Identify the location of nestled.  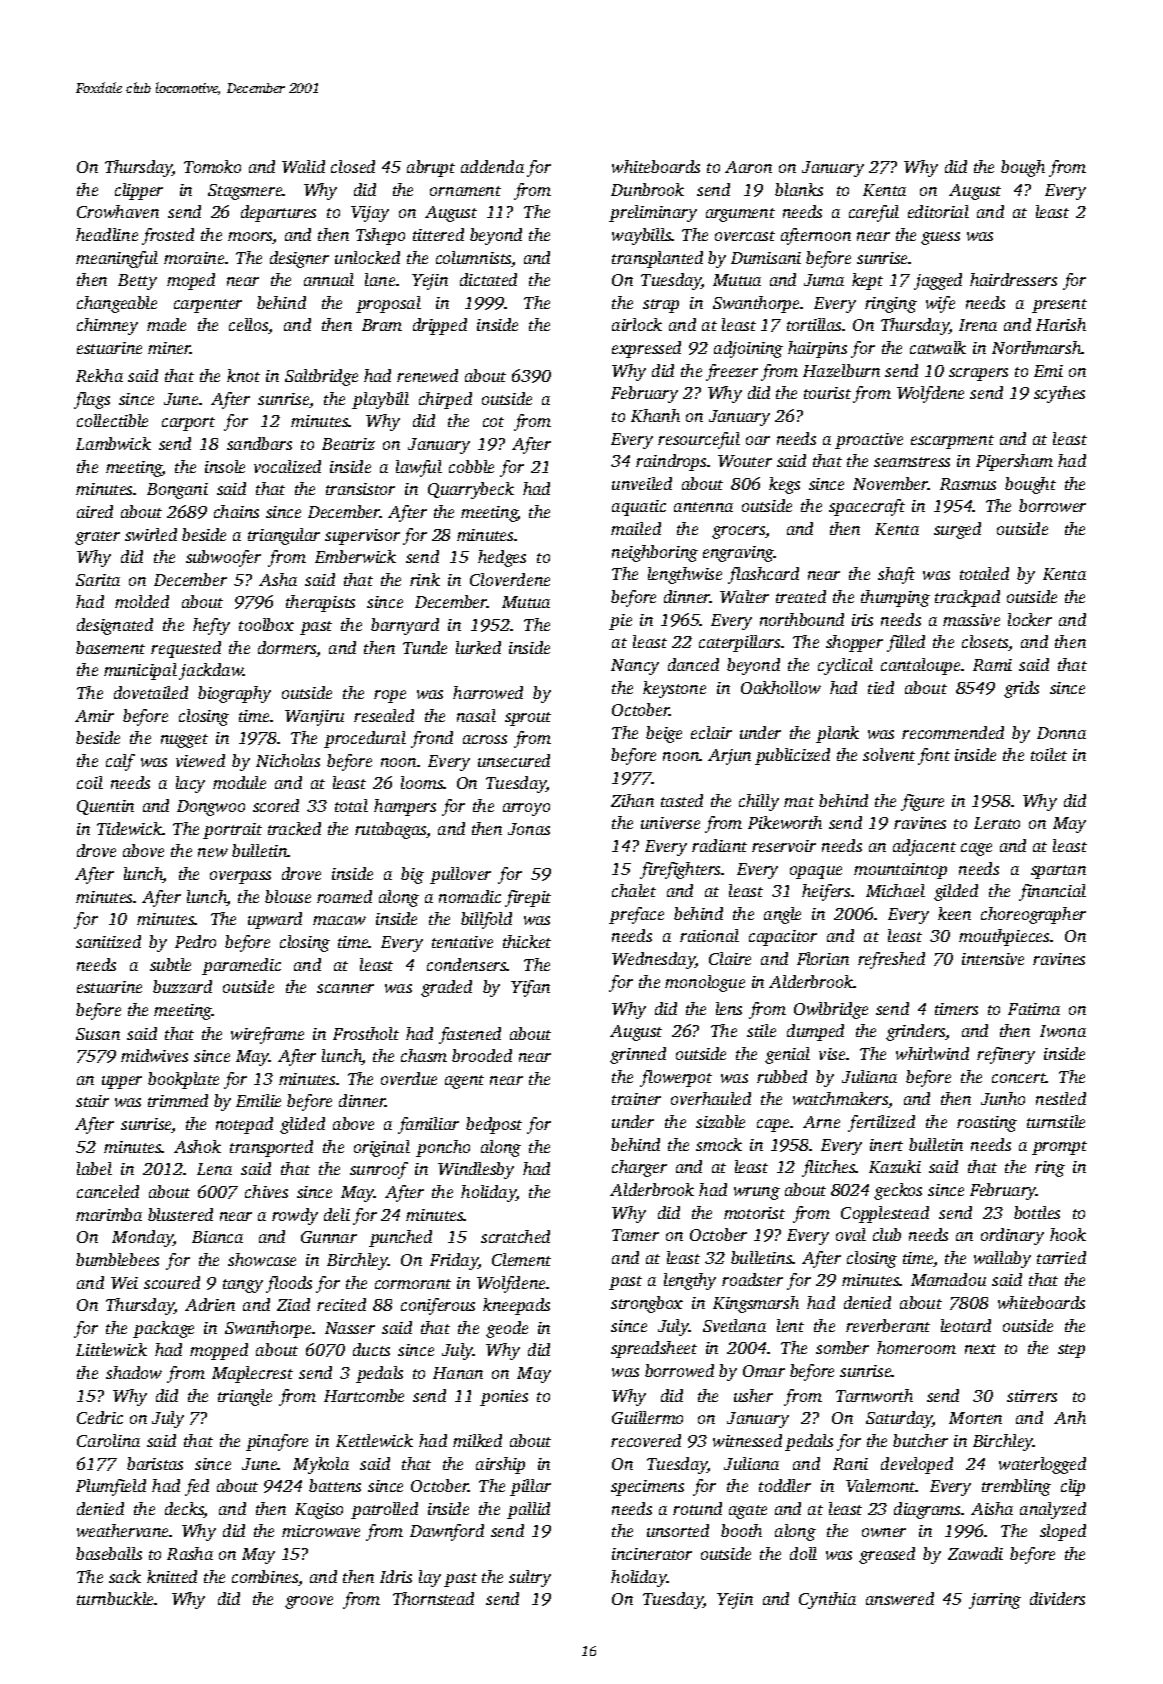
(1061, 1098).
